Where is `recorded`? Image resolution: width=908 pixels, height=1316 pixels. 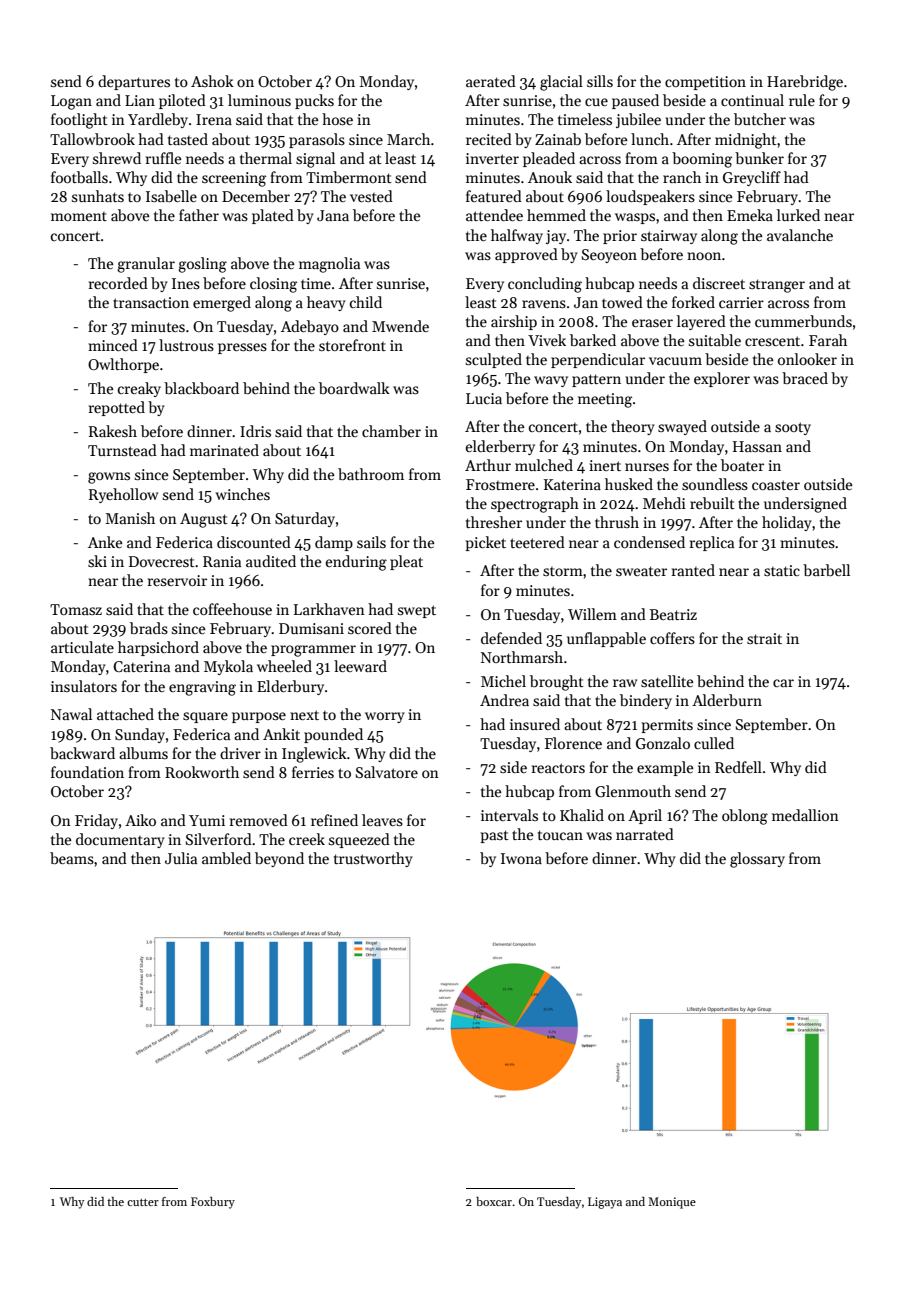
recorded is located at coordinates (118, 283).
